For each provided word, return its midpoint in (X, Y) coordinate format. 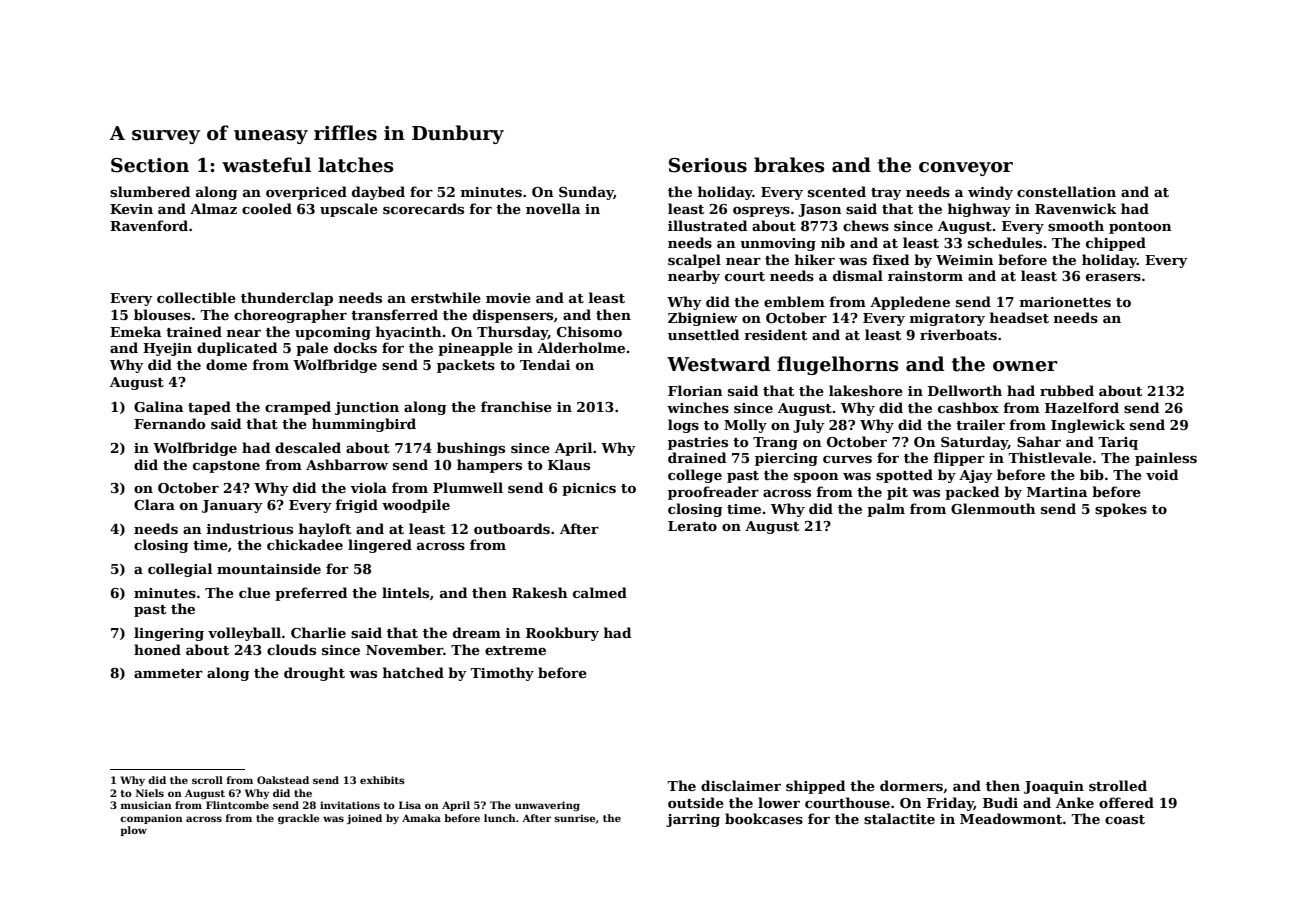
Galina (158, 406)
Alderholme (581, 347)
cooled (267, 208)
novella (553, 208)
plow (133, 831)
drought (314, 674)
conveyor (966, 169)
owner (1025, 366)
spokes (1121, 510)
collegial (180, 570)
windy (990, 193)
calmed (600, 592)
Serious (708, 165)
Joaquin (1054, 787)
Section (150, 165)
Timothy (502, 674)
